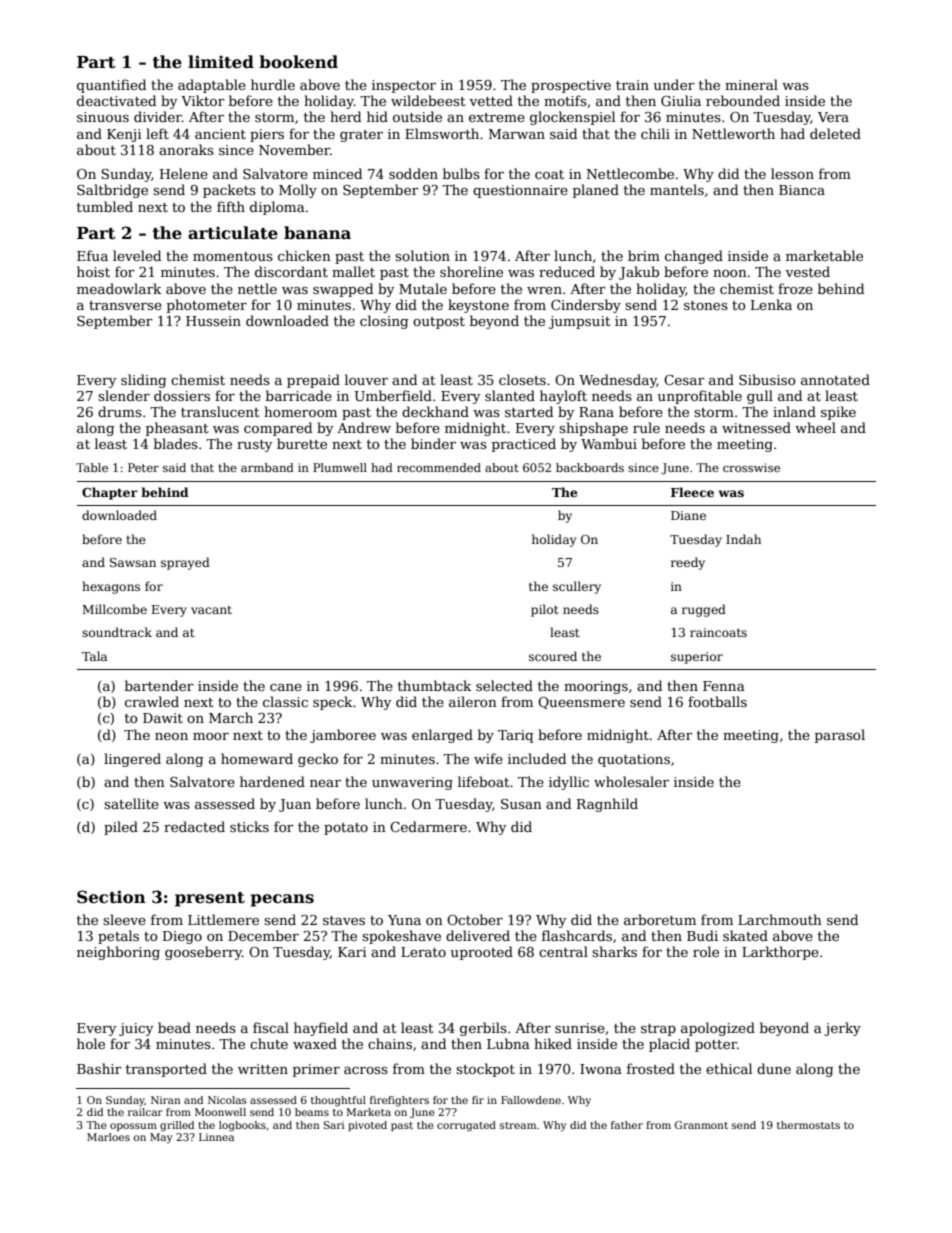 Image resolution: width=952 pixels, height=1233 pixels. What do you see at coordinates (94, 656) in the screenshot?
I see `Tala` at bounding box center [94, 656].
